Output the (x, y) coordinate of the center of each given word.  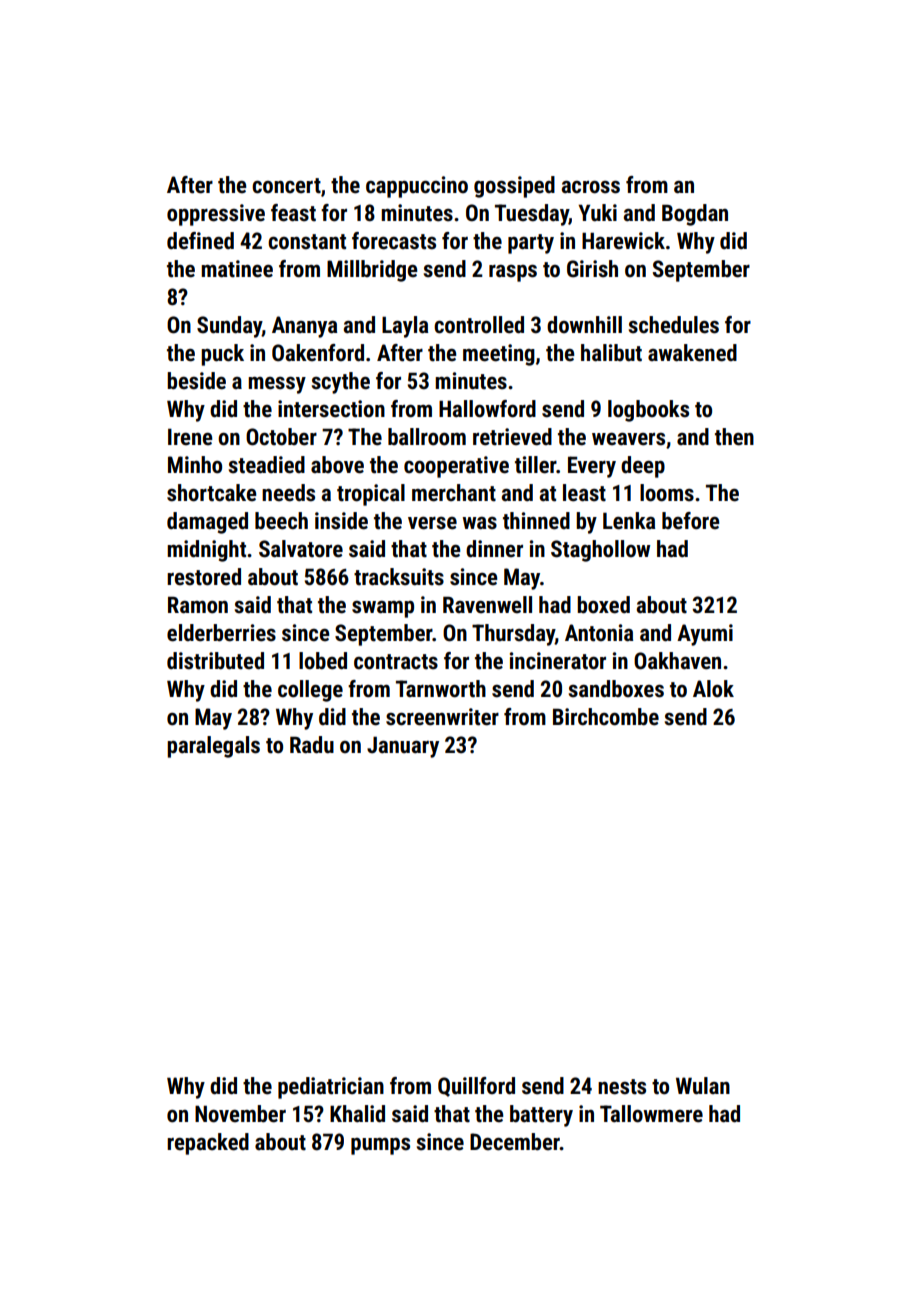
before (690, 521)
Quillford (476, 1087)
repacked (208, 1144)
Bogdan (695, 215)
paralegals (213, 747)
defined (200, 241)
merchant (454, 493)
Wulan (703, 1086)
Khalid (357, 1114)
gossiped (514, 187)
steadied (267, 465)
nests (622, 1087)
